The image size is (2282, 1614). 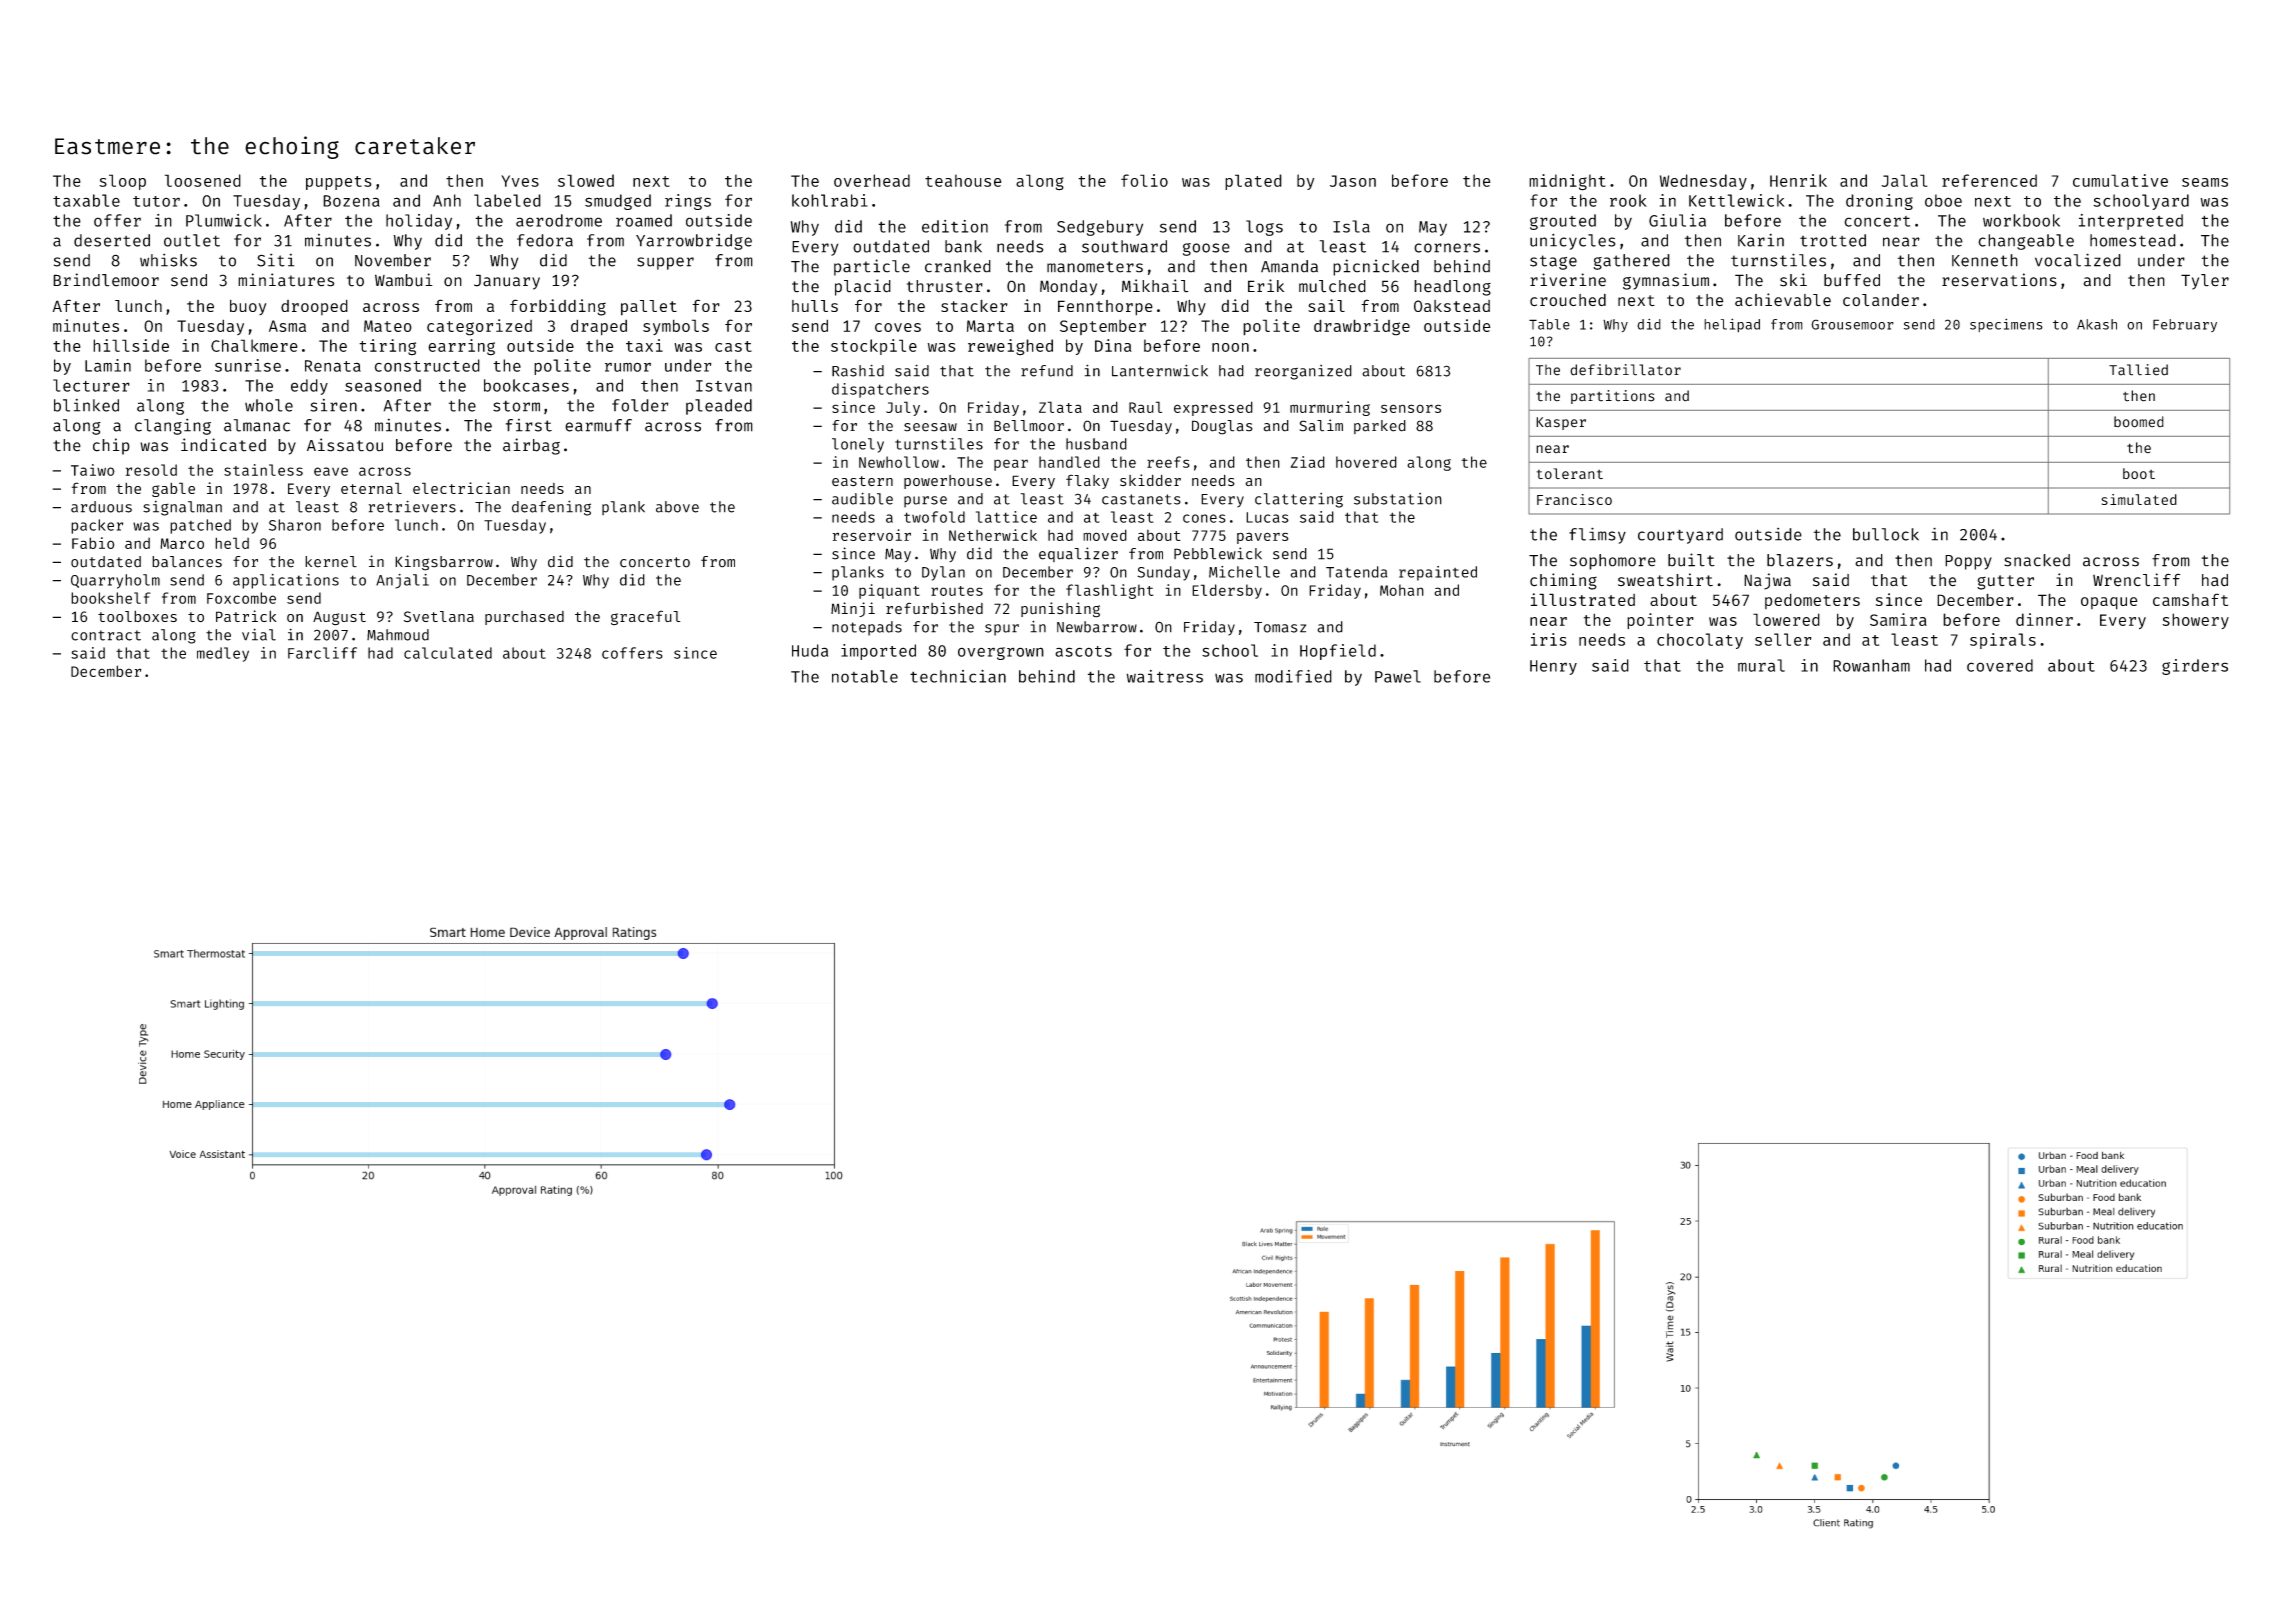 I want to click on signalman, so click(x=182, y=508).
